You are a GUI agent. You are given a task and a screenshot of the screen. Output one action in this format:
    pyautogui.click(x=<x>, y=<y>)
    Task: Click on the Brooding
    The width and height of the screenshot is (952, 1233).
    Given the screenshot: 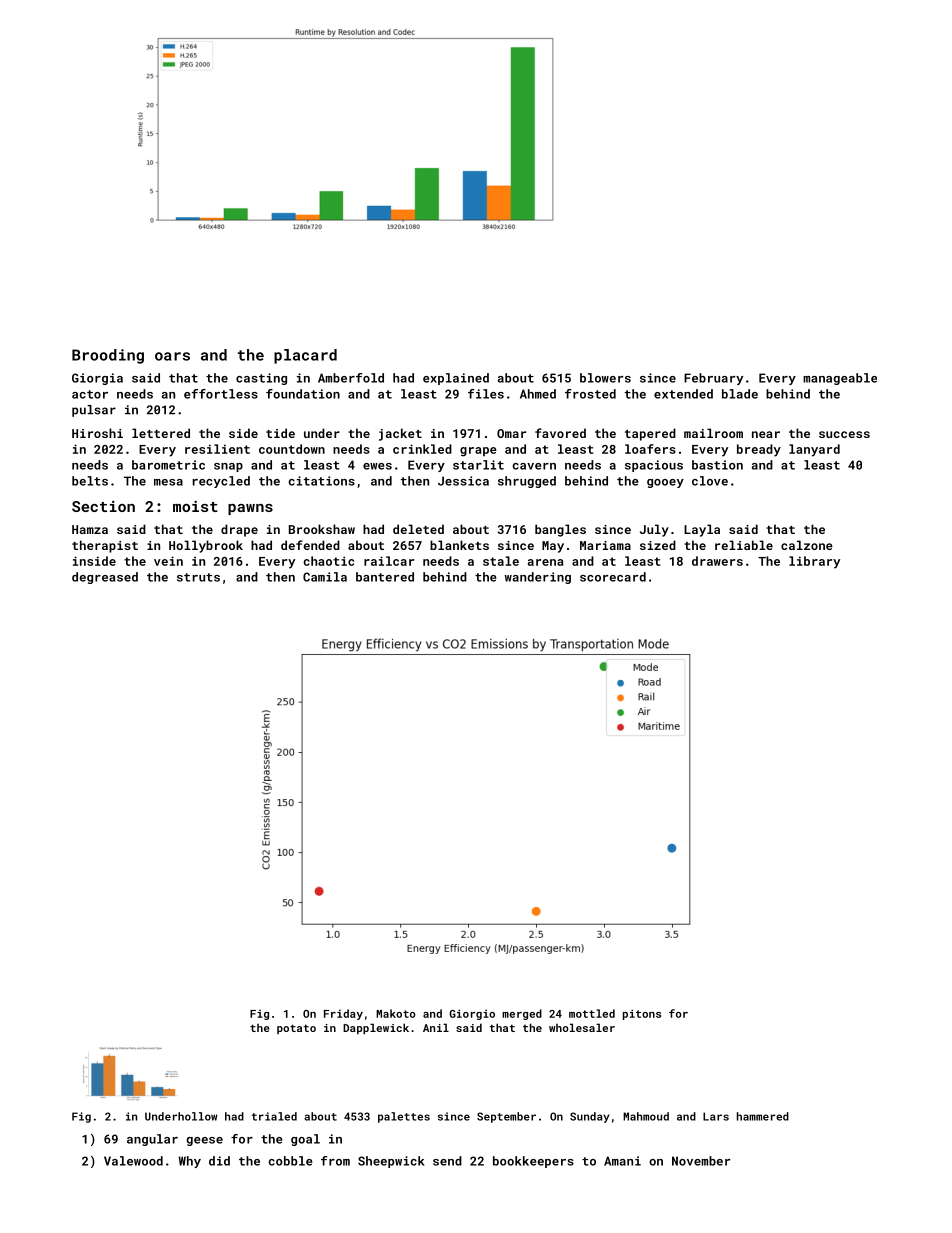 What is the action you would take?
    pyautogui.click(x=108, y=356)
